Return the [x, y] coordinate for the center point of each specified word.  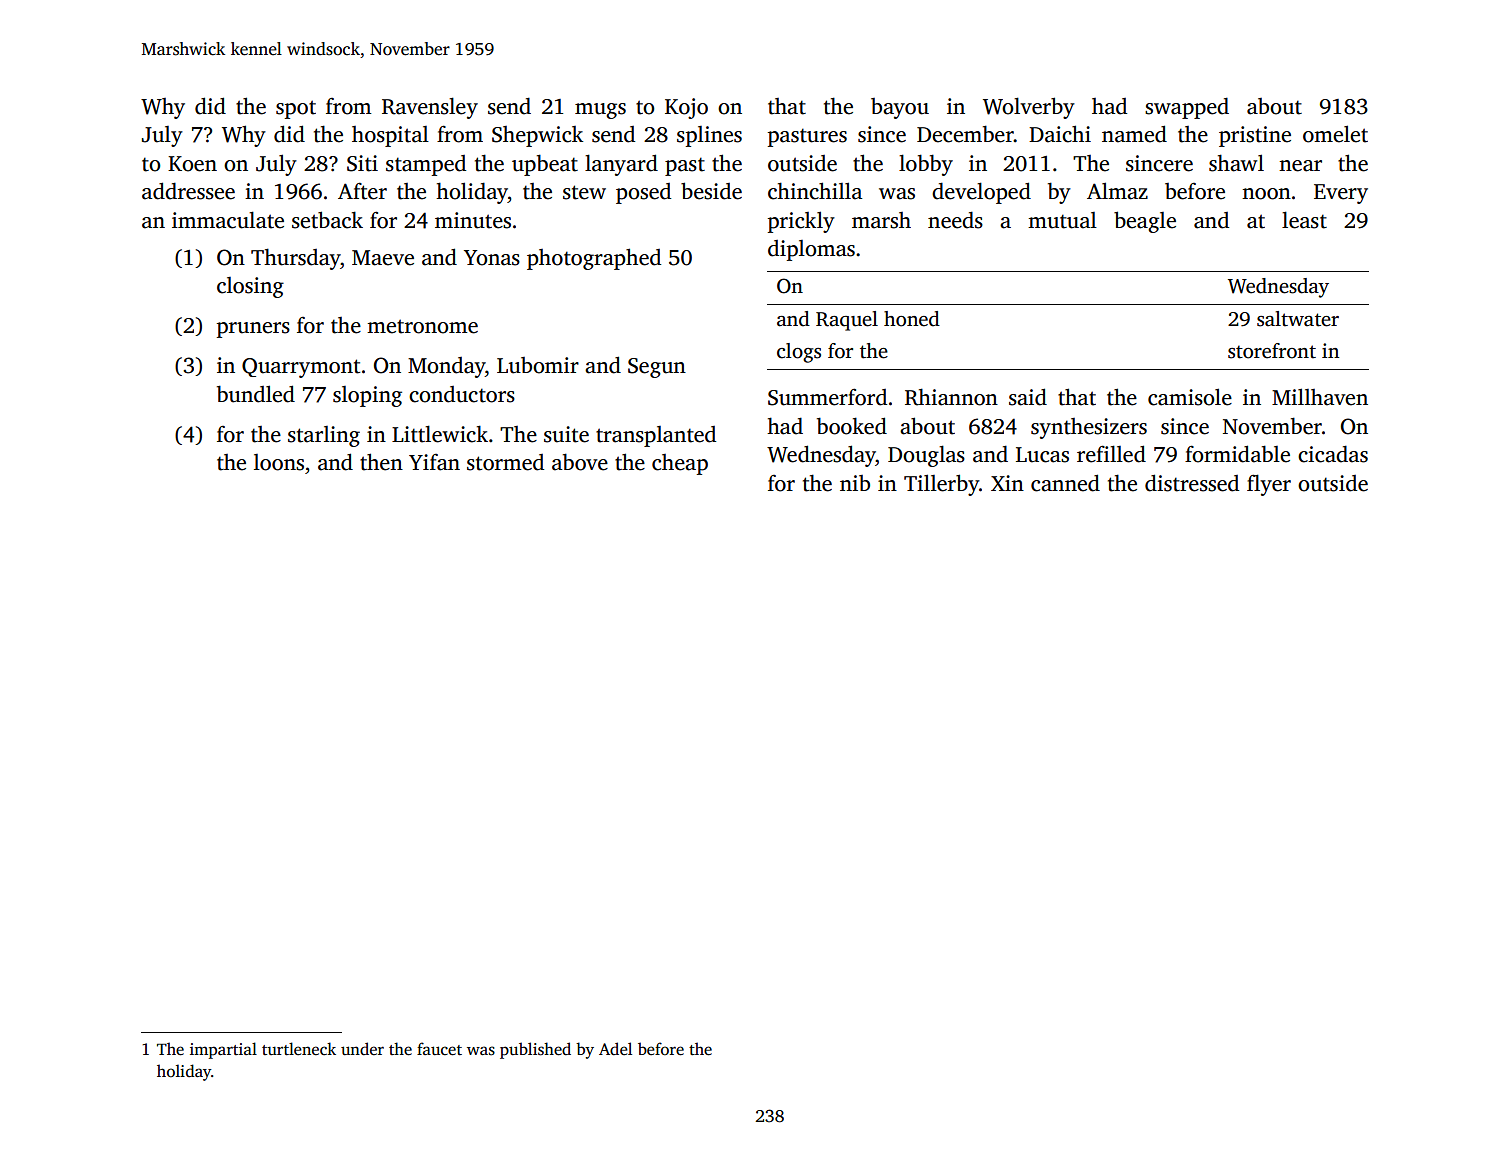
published [535, 1050]
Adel [615, 1048]
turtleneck [299, 1049]
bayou [900, 108]
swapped [1187, 108]
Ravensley [430, 108]
